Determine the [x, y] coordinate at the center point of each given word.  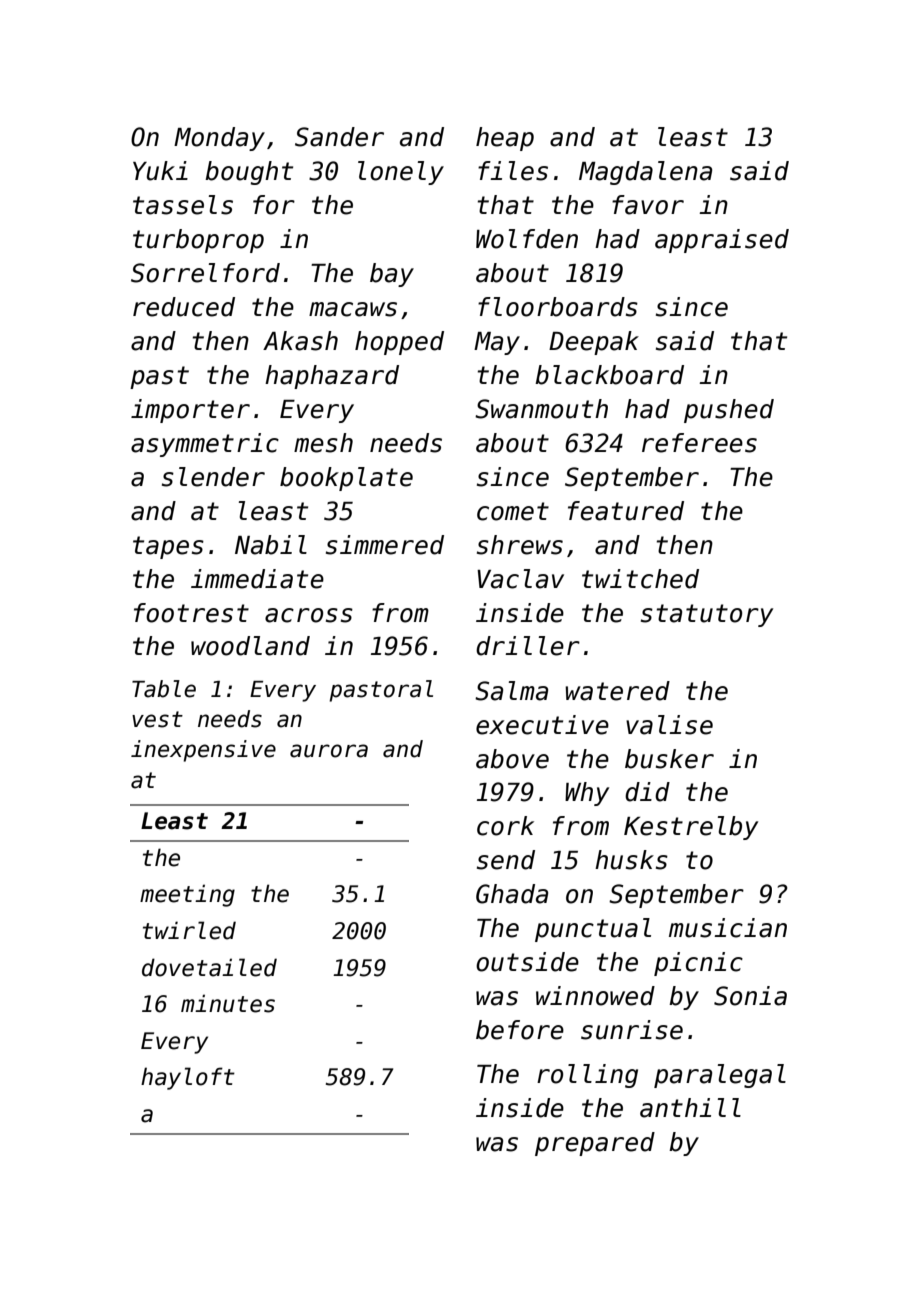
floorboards [558, 307]
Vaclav [520, 579]
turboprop [198, 241]
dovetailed [209, 967]
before [520, 1030]
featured [626, 511]
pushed [729, 411]
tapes [168, 547]
